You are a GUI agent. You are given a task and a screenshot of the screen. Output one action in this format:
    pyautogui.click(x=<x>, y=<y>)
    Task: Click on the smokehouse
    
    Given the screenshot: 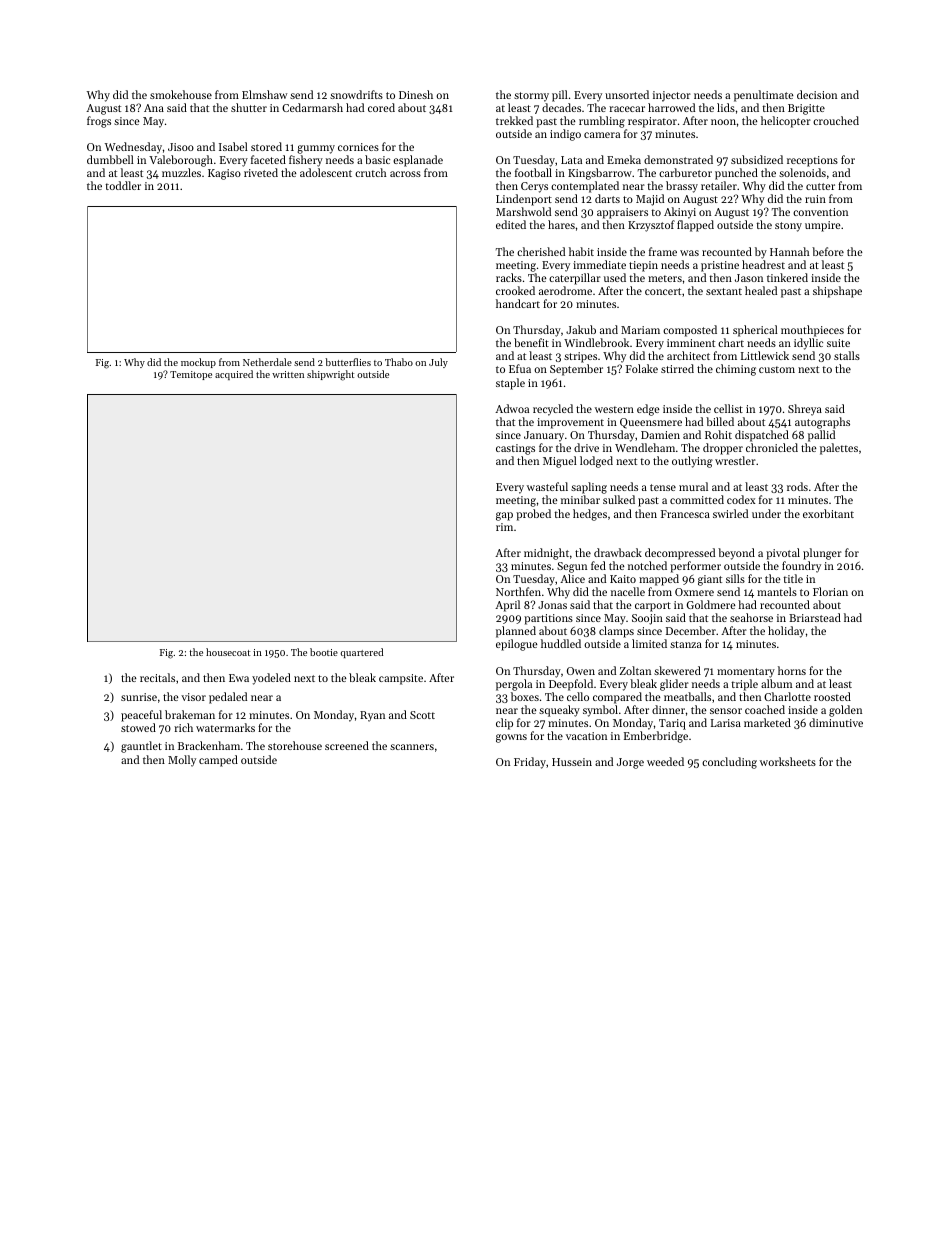 What is the action you would take?
    pyautogui.click(x=181, y=94)
